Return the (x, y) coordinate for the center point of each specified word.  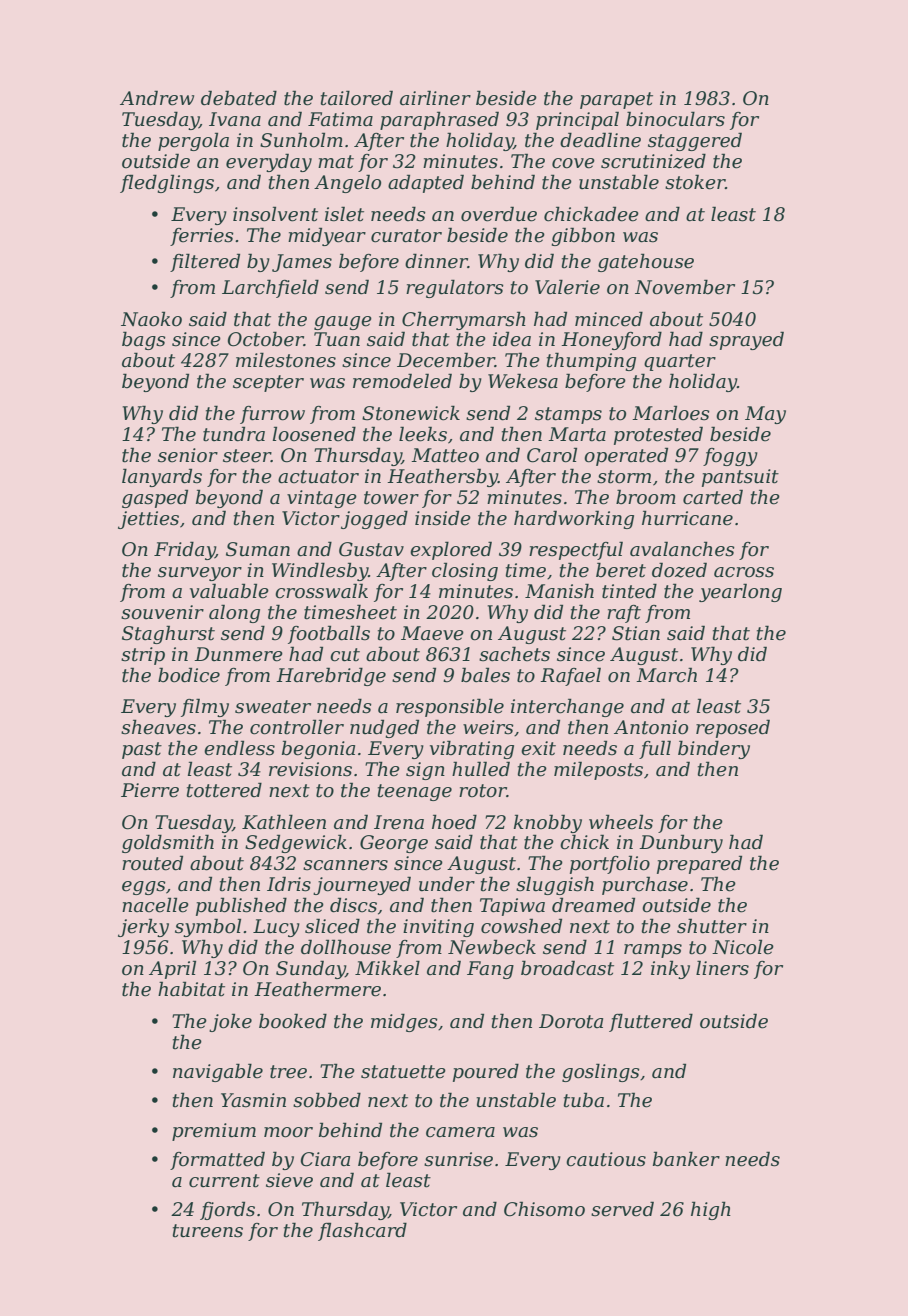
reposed (733, 728)
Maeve (432, 633)
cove (573, 163)
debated (239, 98)
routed (152, 863)
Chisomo (544, 1209)
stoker (695, 182)
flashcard (362, 1231)
